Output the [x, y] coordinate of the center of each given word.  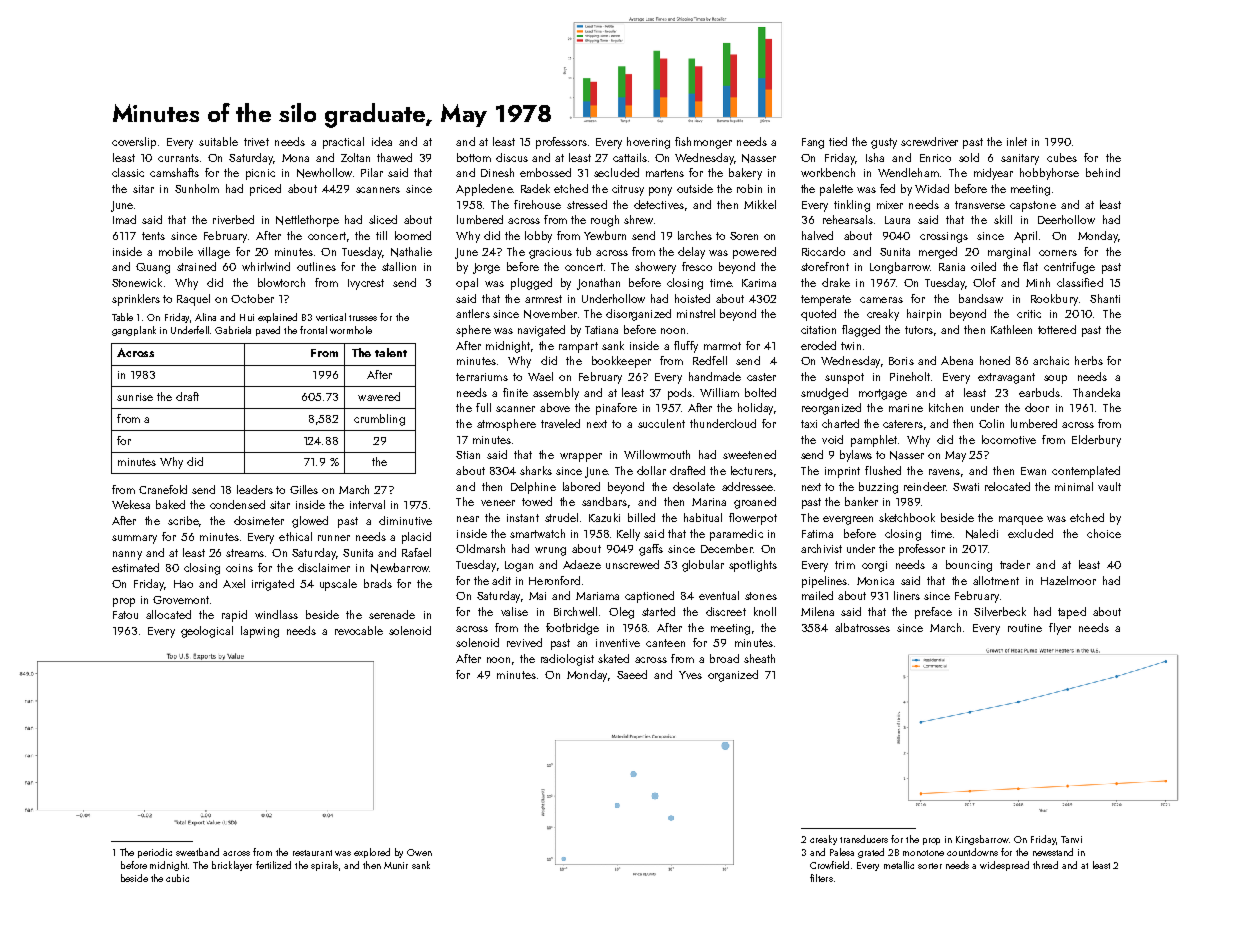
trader [1015, 564]
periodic [155, 853]
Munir [396, 865]
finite [515, 392]
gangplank [134, 331]
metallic [899, 865]
